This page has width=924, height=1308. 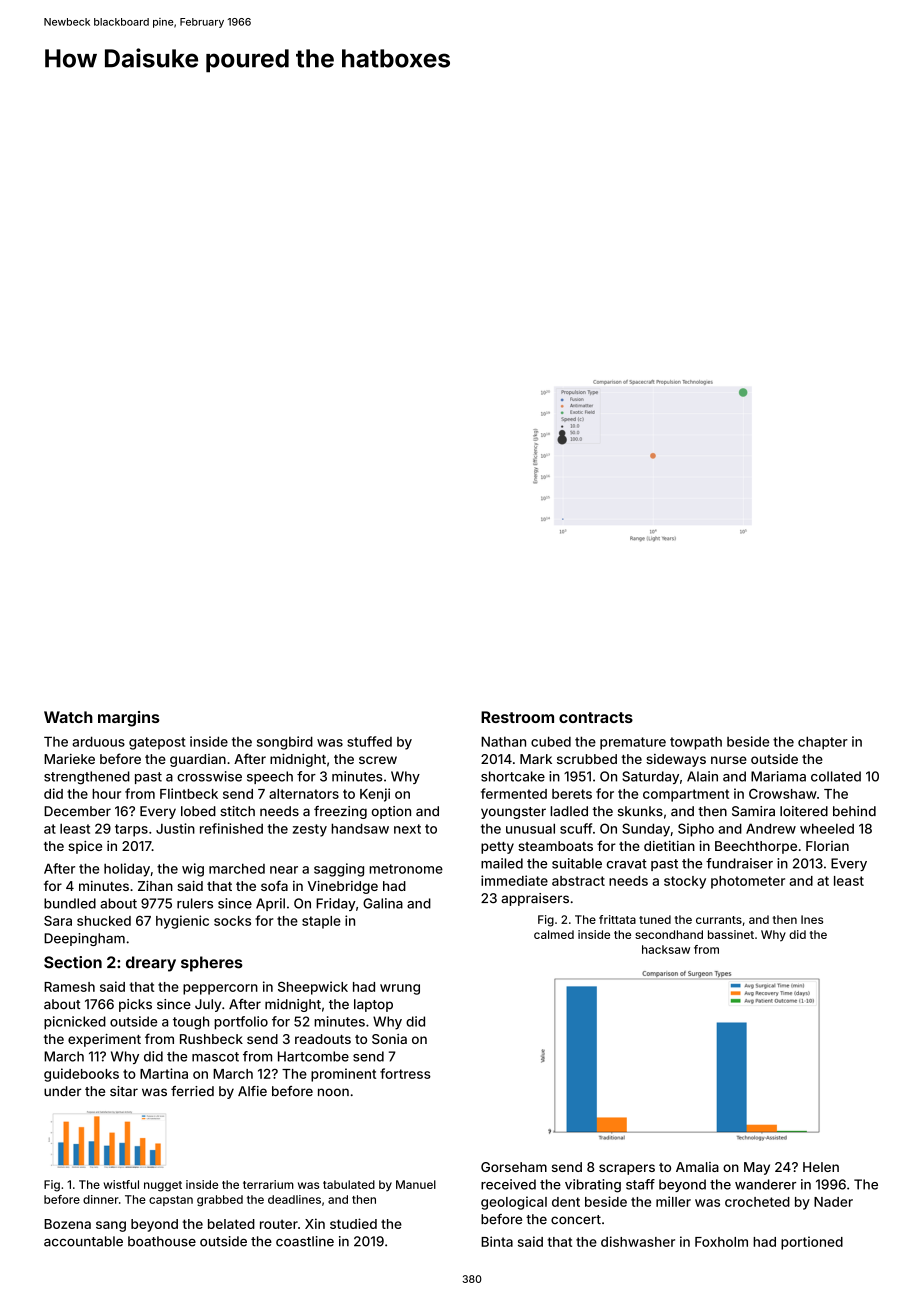 I want to click on Nader, so click(x=833, y=1202).
